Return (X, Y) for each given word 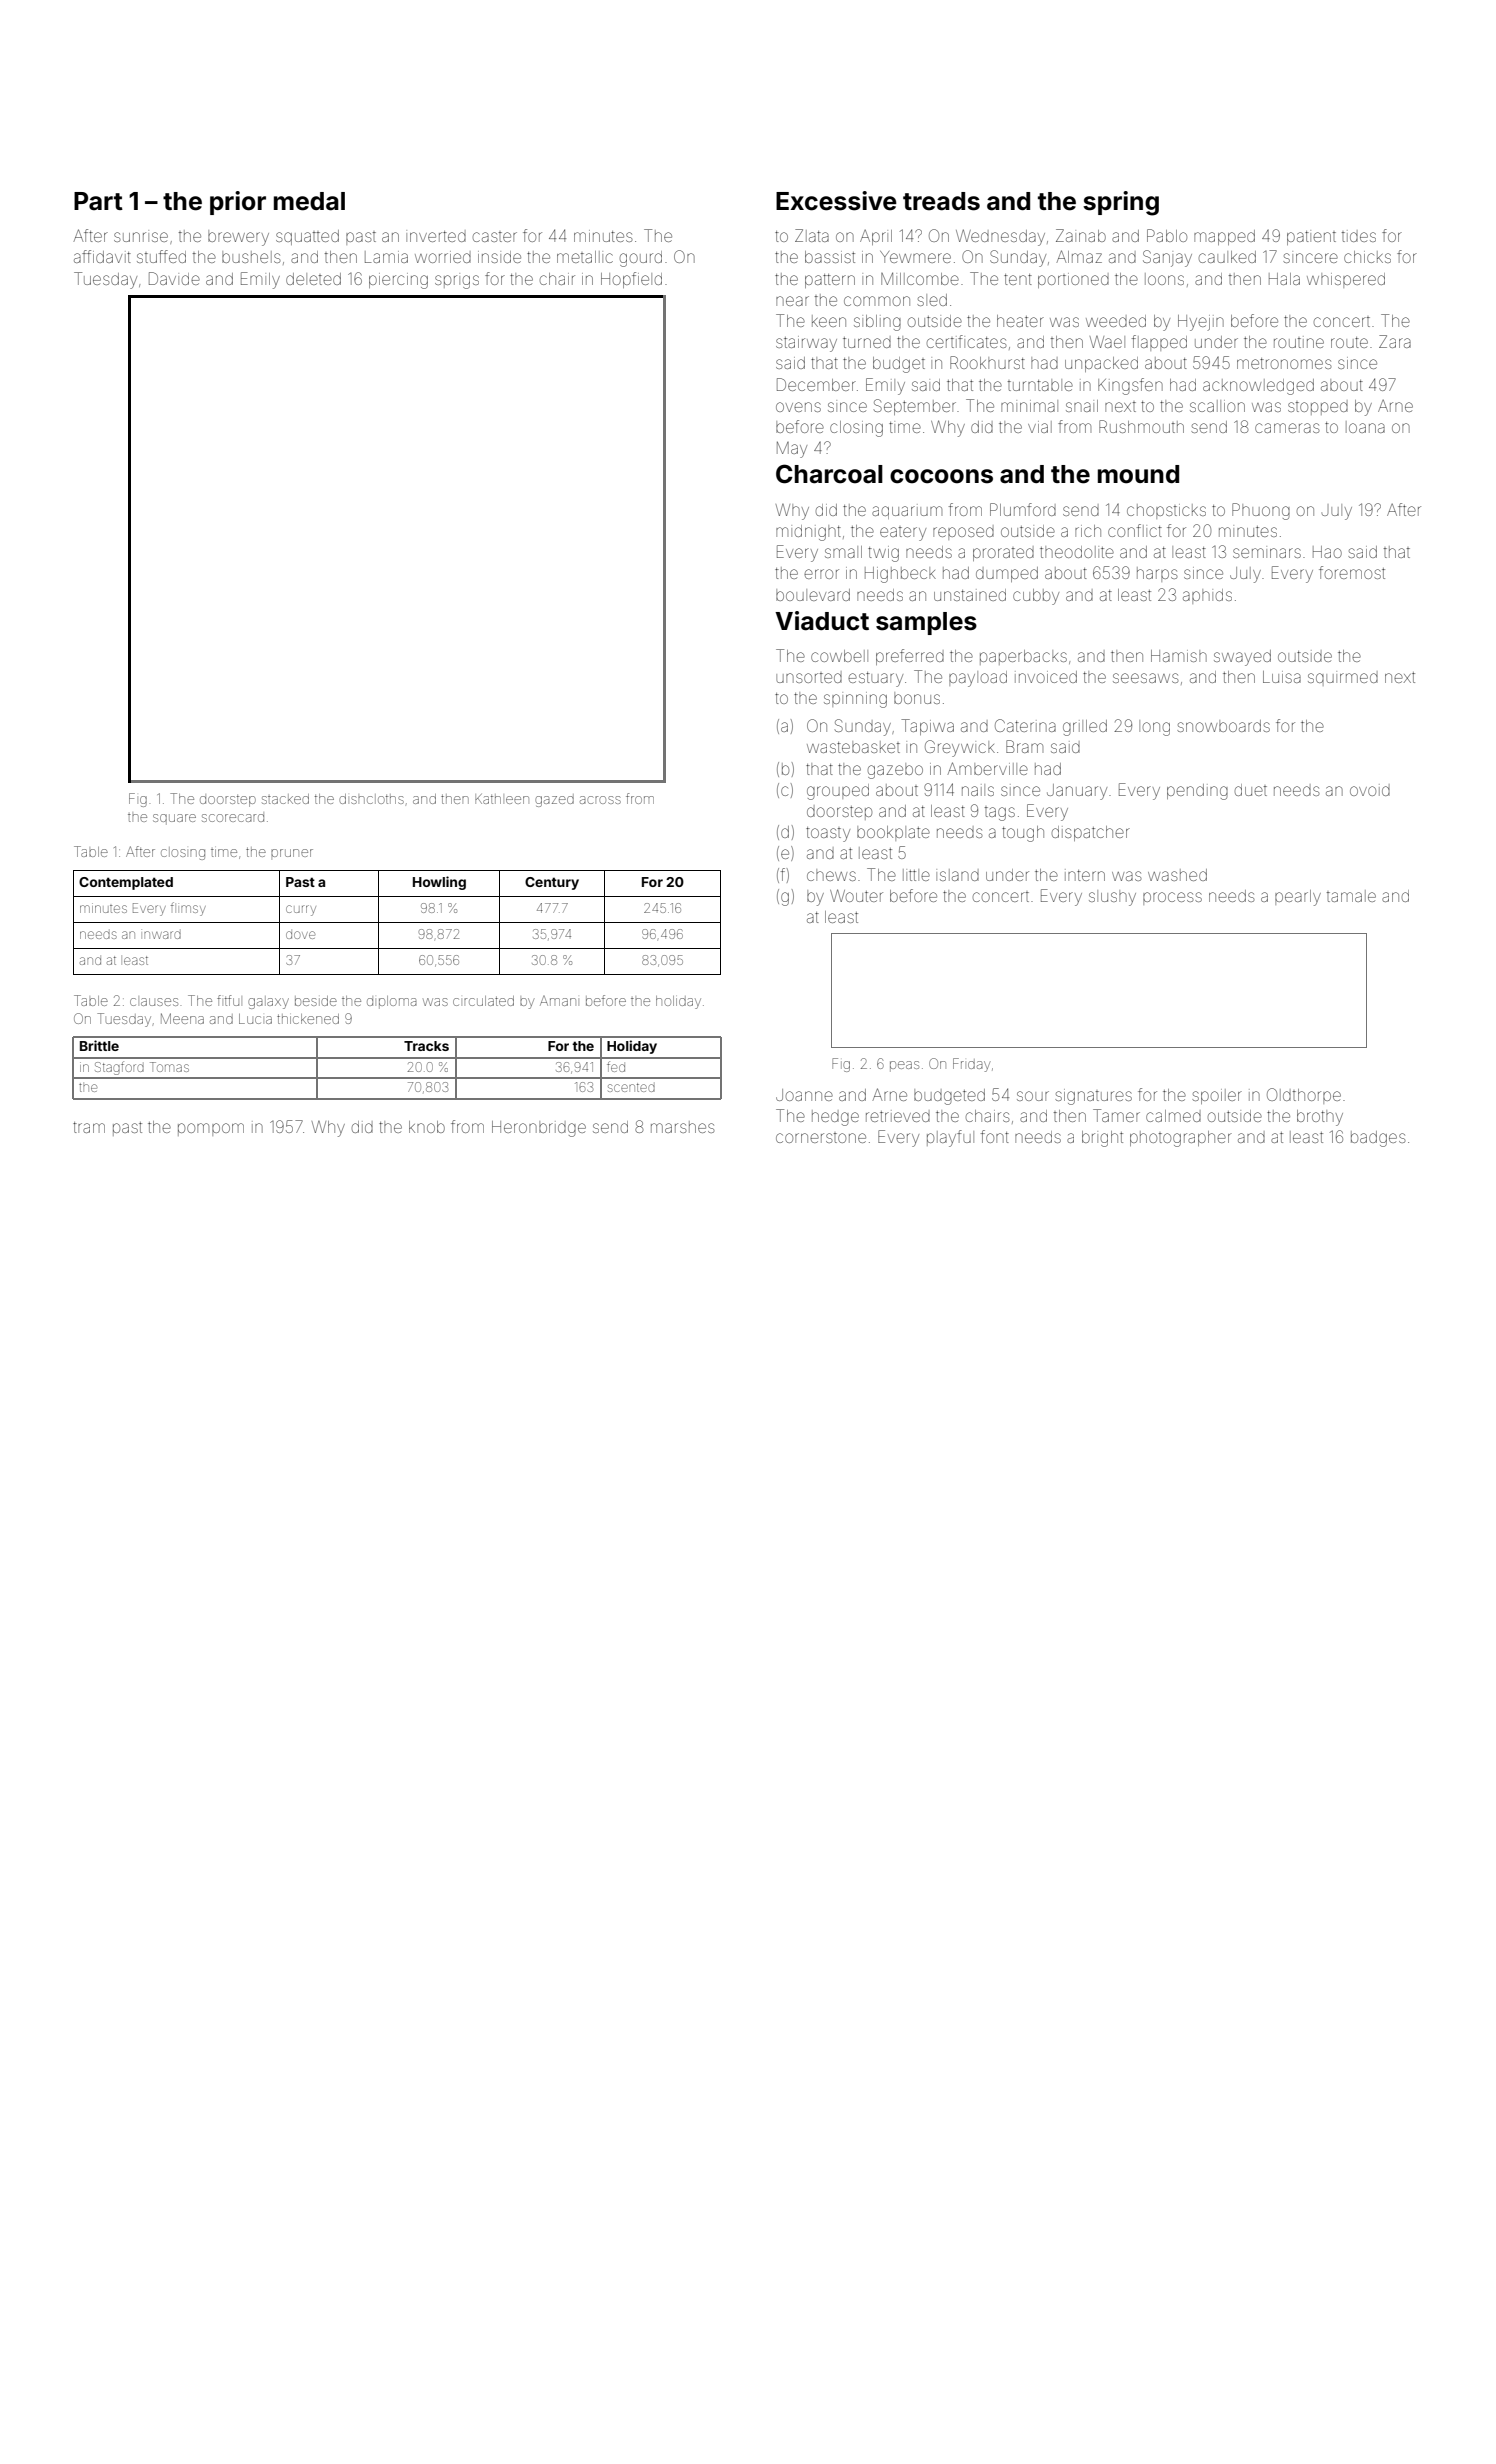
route (1349, 342)
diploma (392, 1002)
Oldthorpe (1304, 1096)
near (792, 301)
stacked (285, 799)
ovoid (1370, 791)
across (600, 800)
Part (98, 201)
